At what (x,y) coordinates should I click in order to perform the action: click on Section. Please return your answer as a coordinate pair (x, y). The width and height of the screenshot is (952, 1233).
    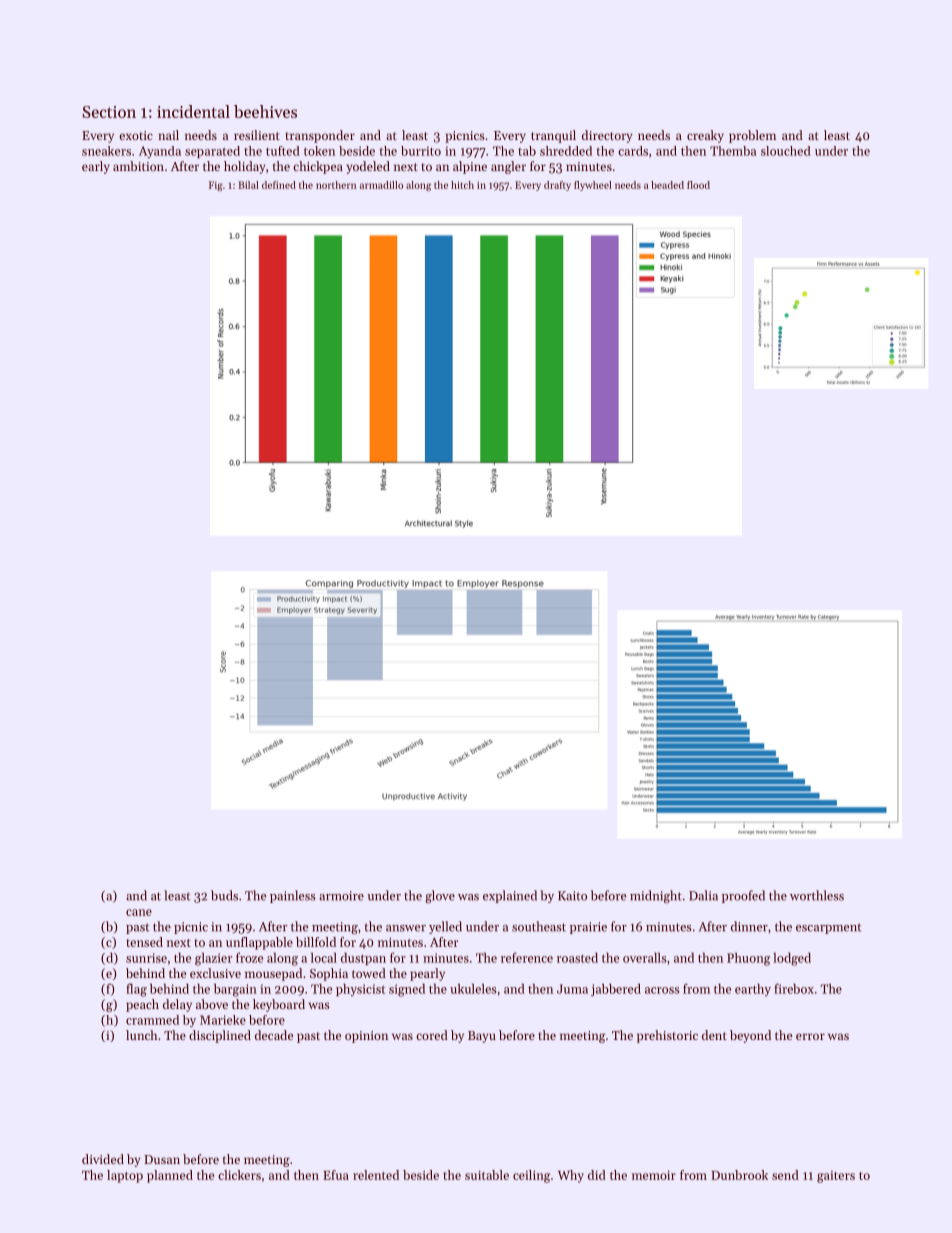
    Looking at the image, I should click on (109, 112).
